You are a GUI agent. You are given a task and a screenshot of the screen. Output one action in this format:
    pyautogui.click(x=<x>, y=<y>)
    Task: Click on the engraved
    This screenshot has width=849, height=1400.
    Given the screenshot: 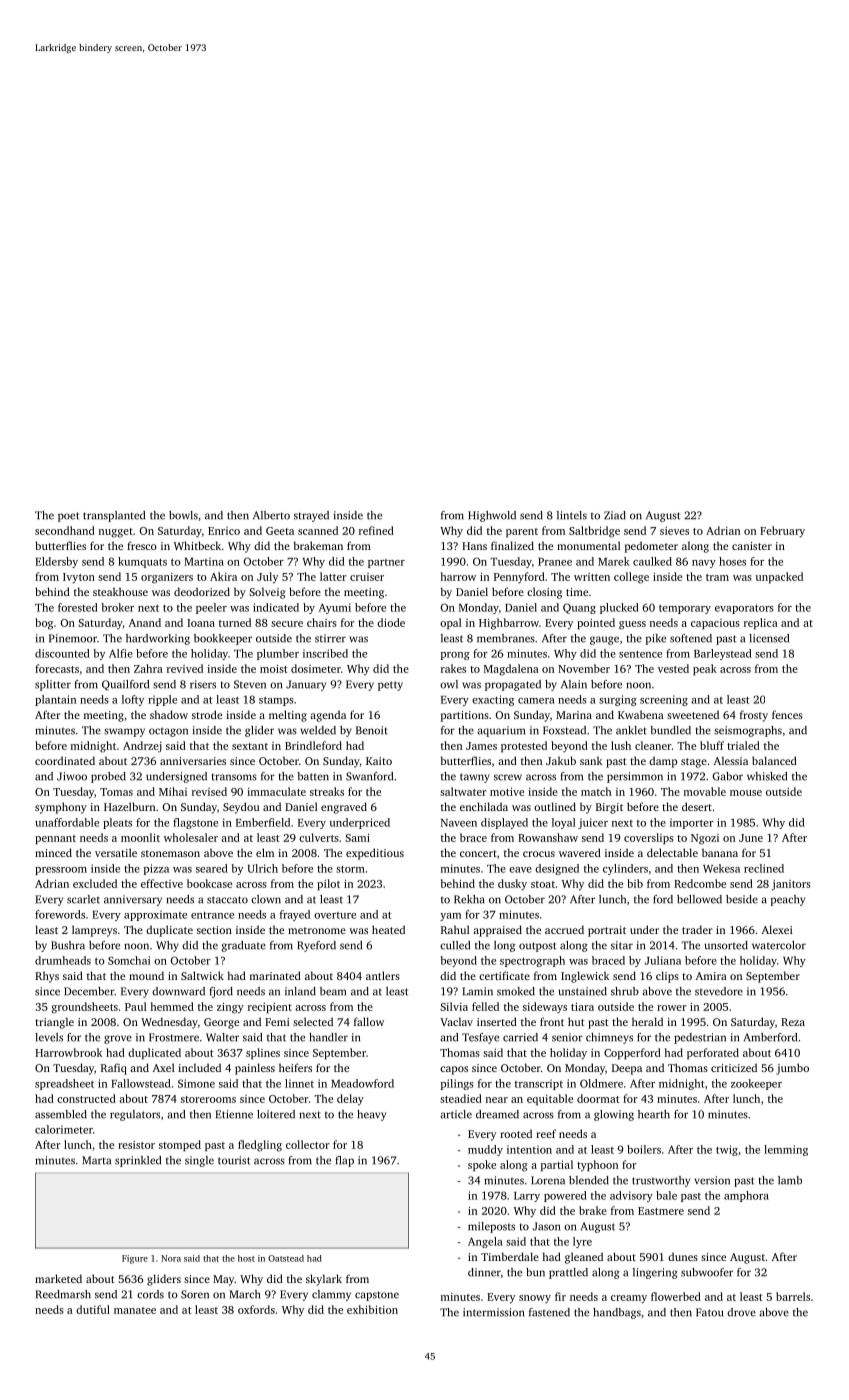 What is the action you would take?
    pyautogui.click(x=344, y=808)
